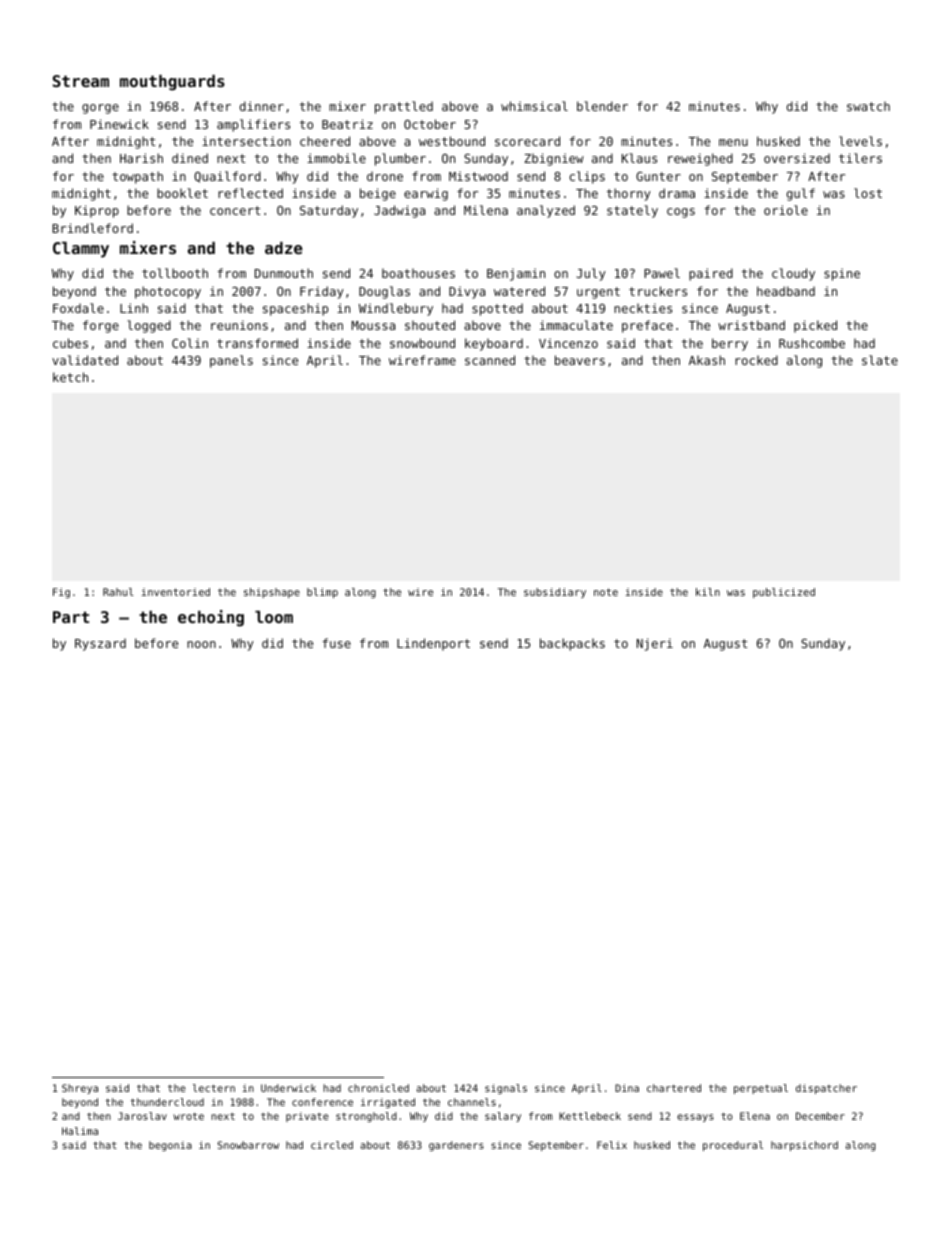 Image resolution: width=952 pixels, height=1233 pixels. I want to click on noon, so click(201, 644).
